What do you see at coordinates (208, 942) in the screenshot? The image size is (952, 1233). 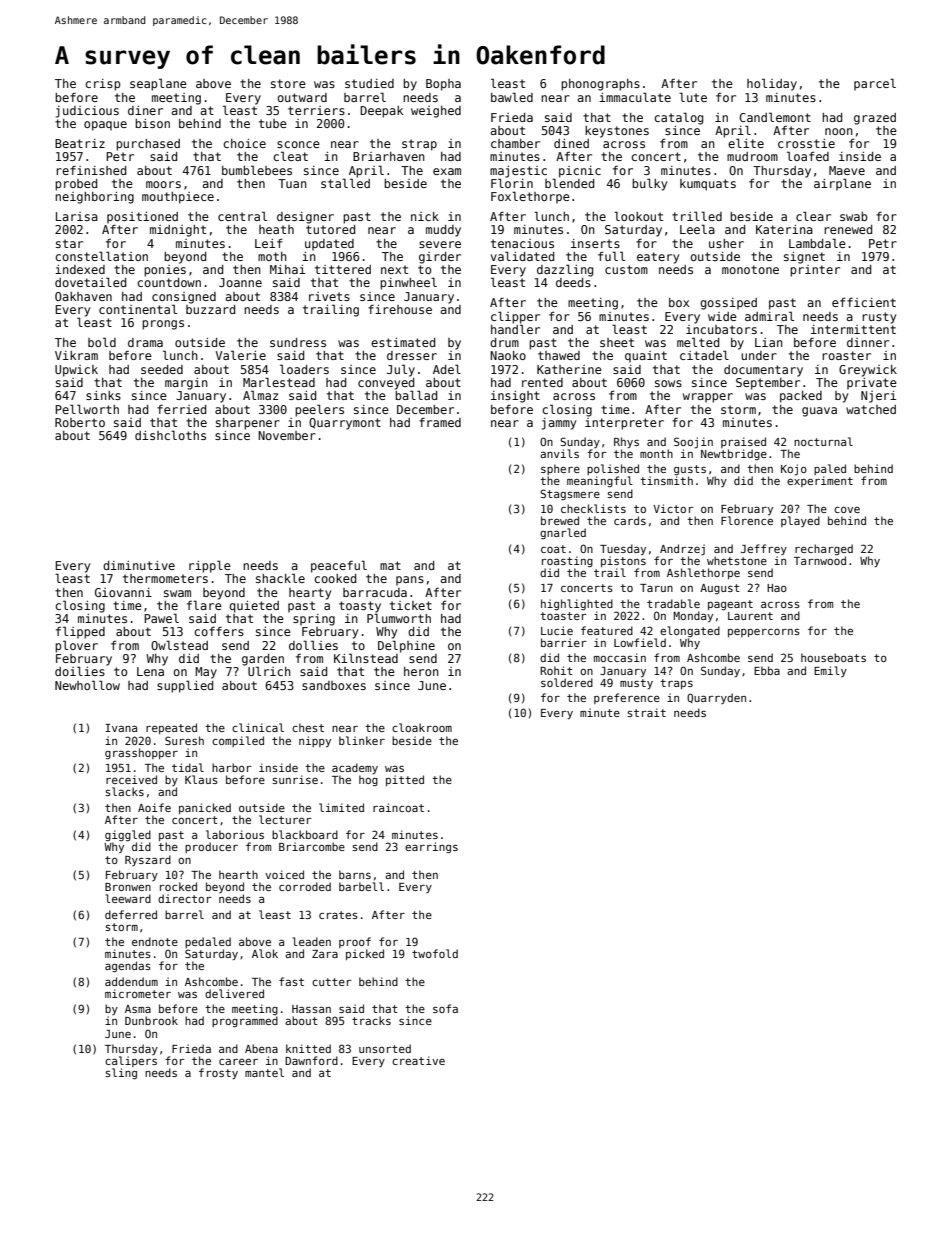 I see `pedaled` at bounding box center [208, 942].
